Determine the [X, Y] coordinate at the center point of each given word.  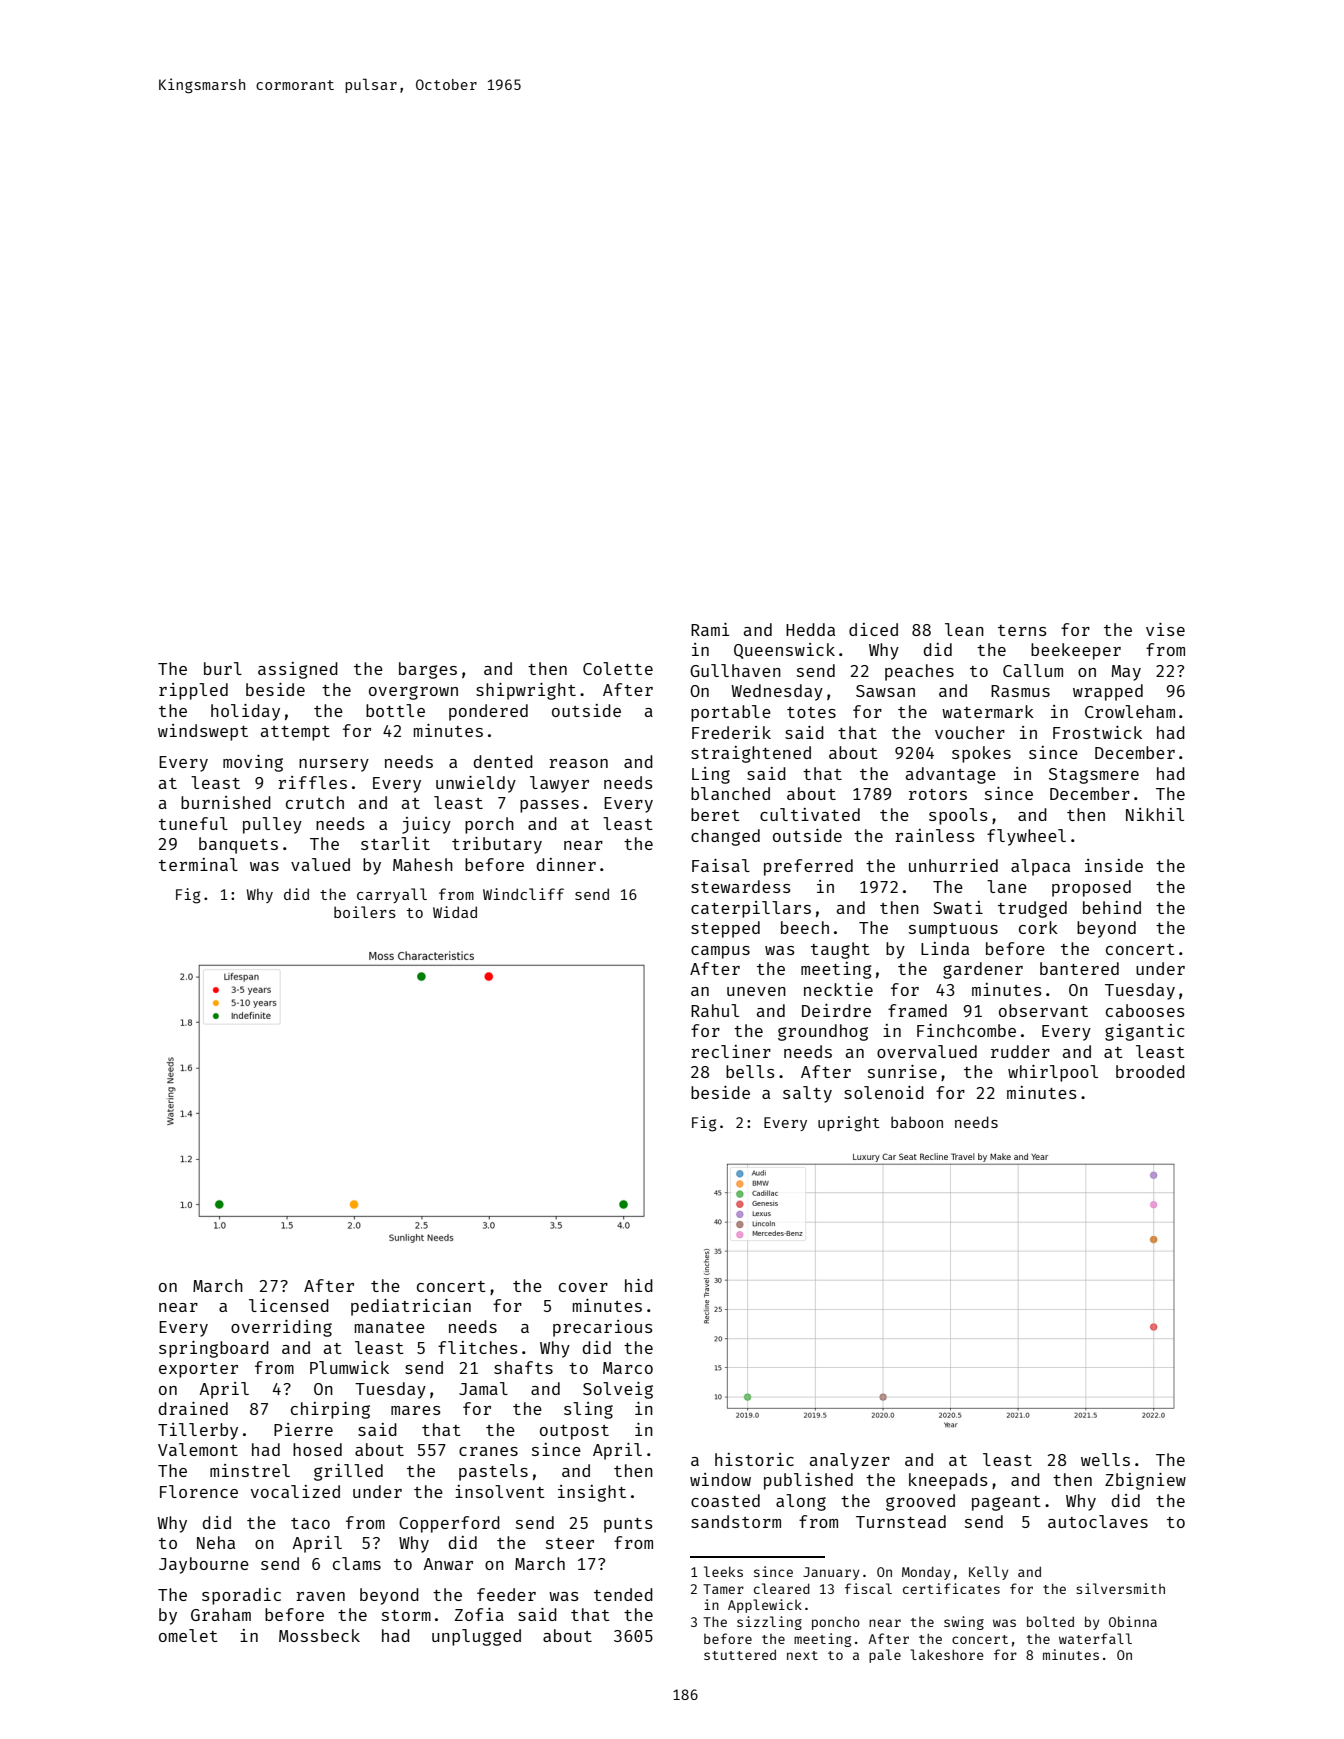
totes [811, 712]
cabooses [1145, 1010]
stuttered [740, 1654]
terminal [198, 864]
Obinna [1133, 1621]
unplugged [476, 1637]
